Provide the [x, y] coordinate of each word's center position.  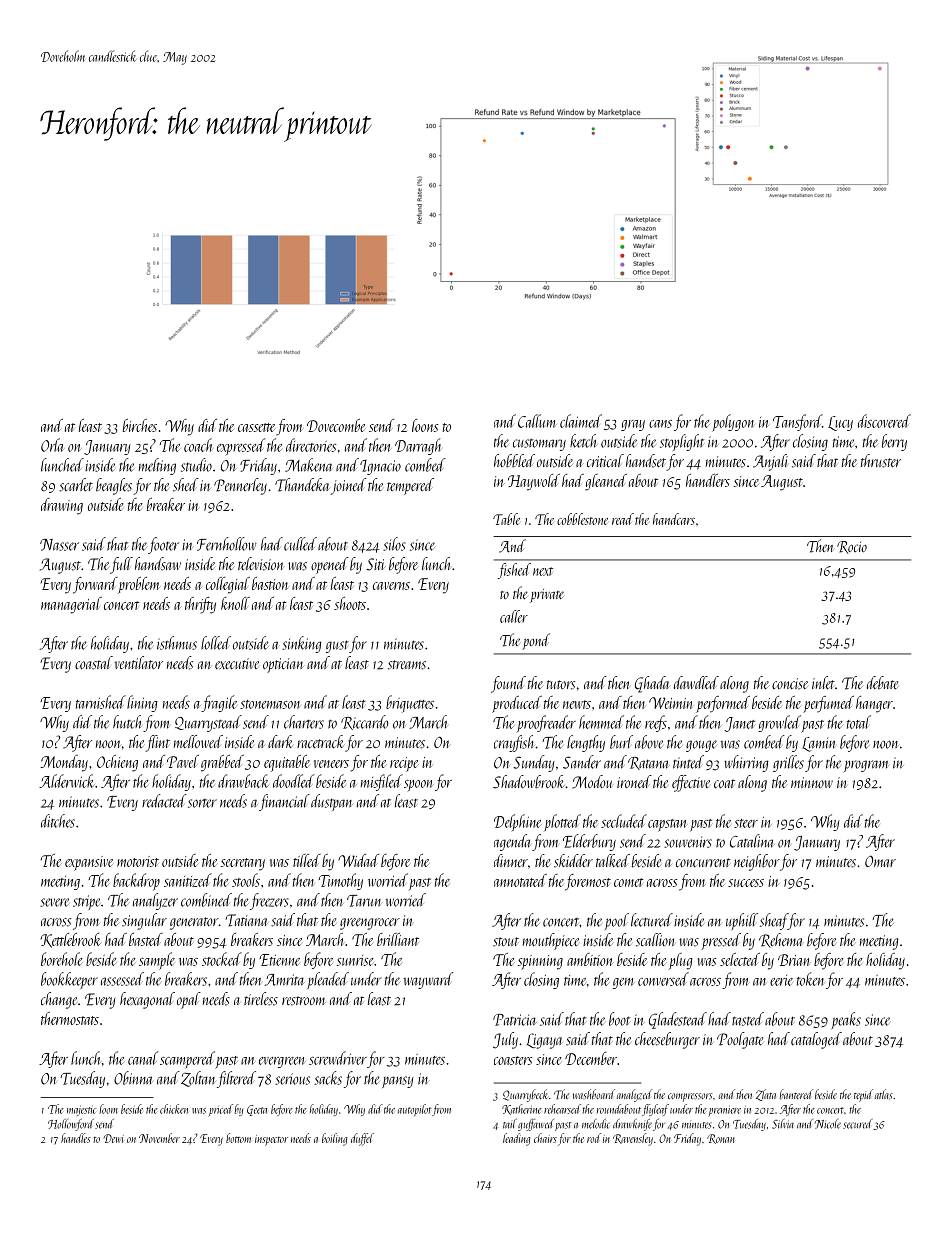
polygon [733, 423]
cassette [256, 427]
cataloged [816, 1040]
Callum [537, 421]
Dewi [113, 1138]
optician [283, 665]
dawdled [696, 682]
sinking [302, 644]
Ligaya [545, 1041]
